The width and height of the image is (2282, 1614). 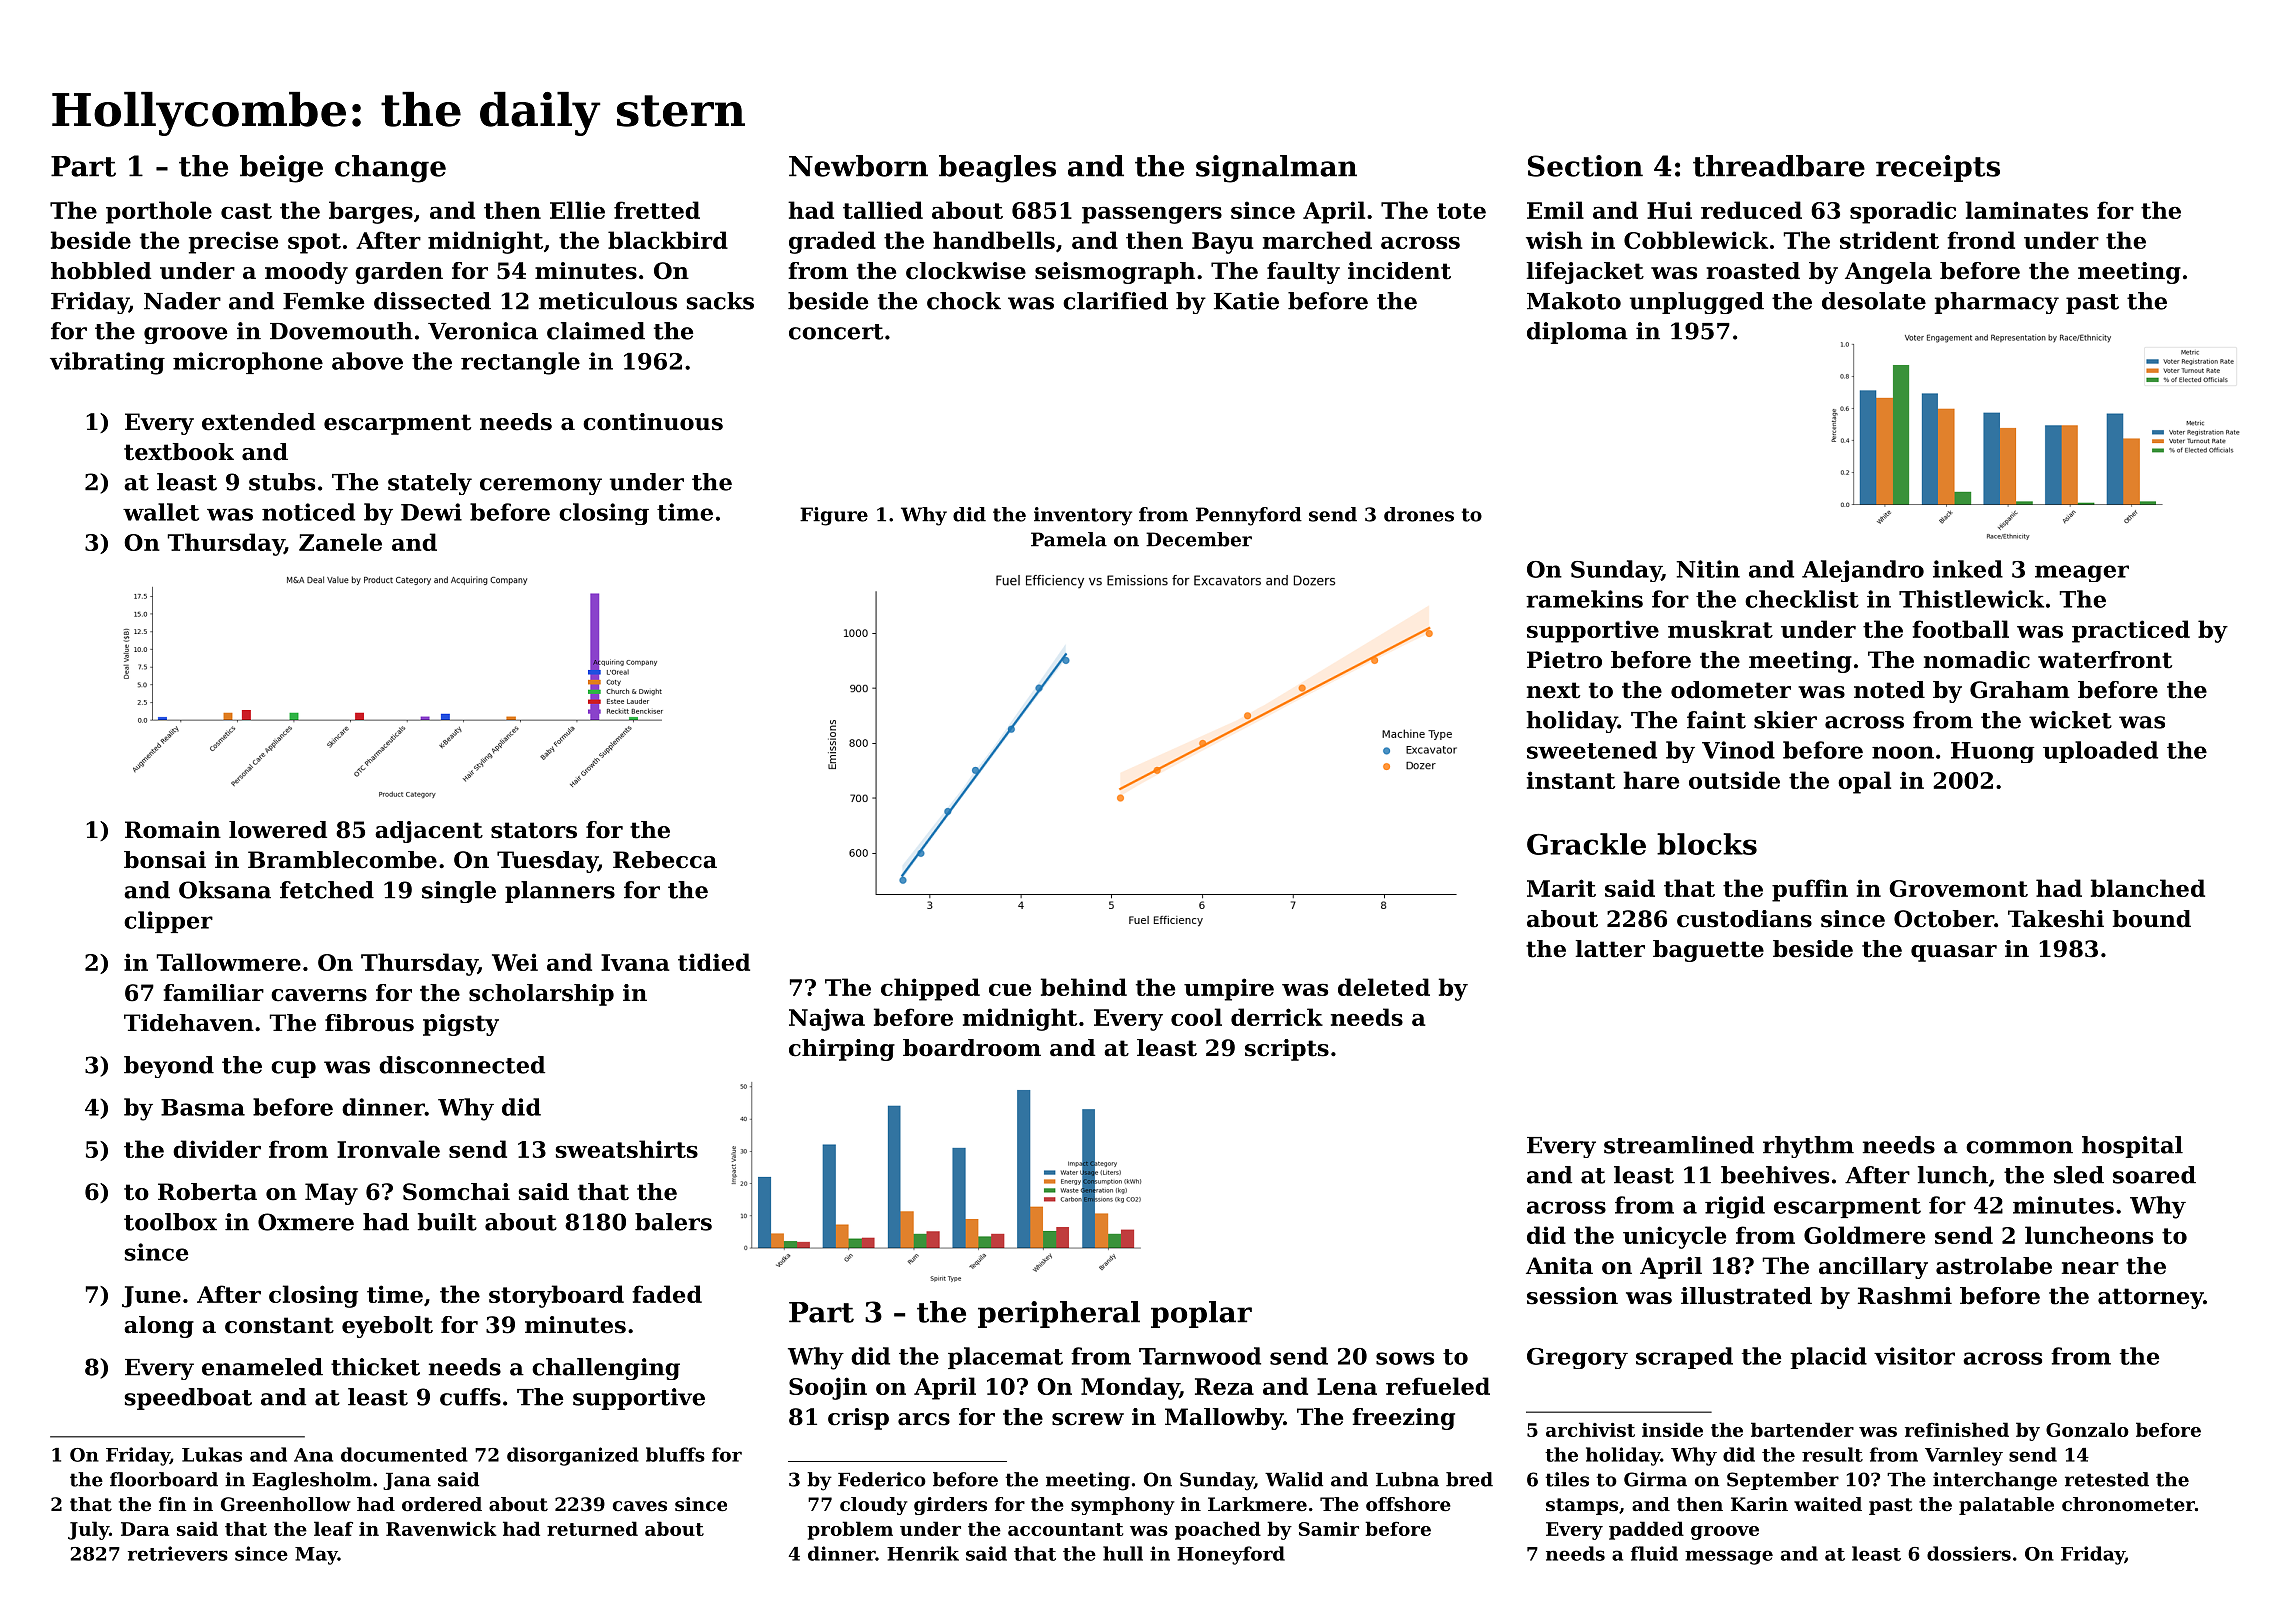 What do you see at coordinates (1708, 569) in the image?
I see `Nitin` at bounding box center [1708, 569].
